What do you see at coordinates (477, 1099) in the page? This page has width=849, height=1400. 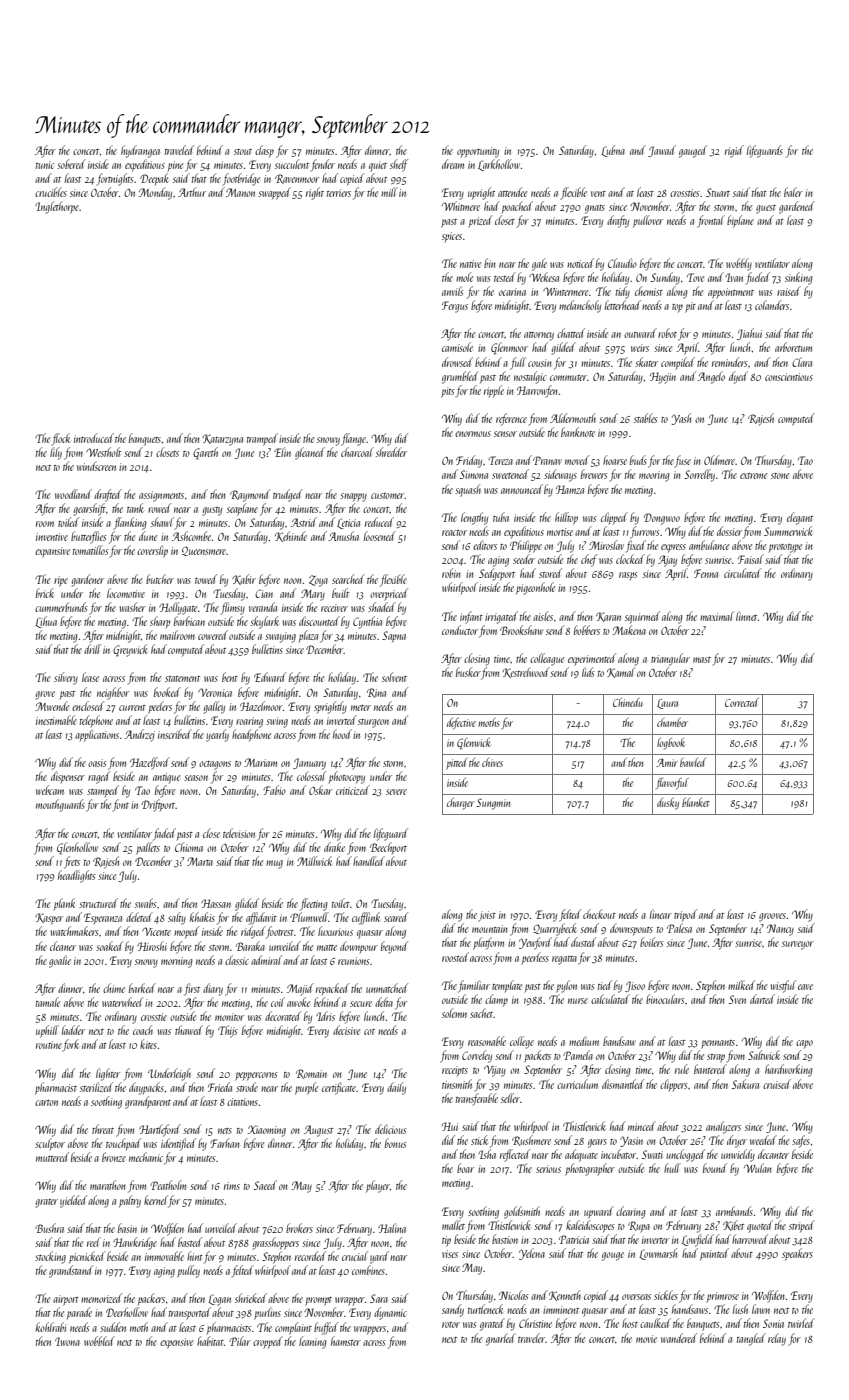 I see `transferable` at bounding box center [477, 1099].
